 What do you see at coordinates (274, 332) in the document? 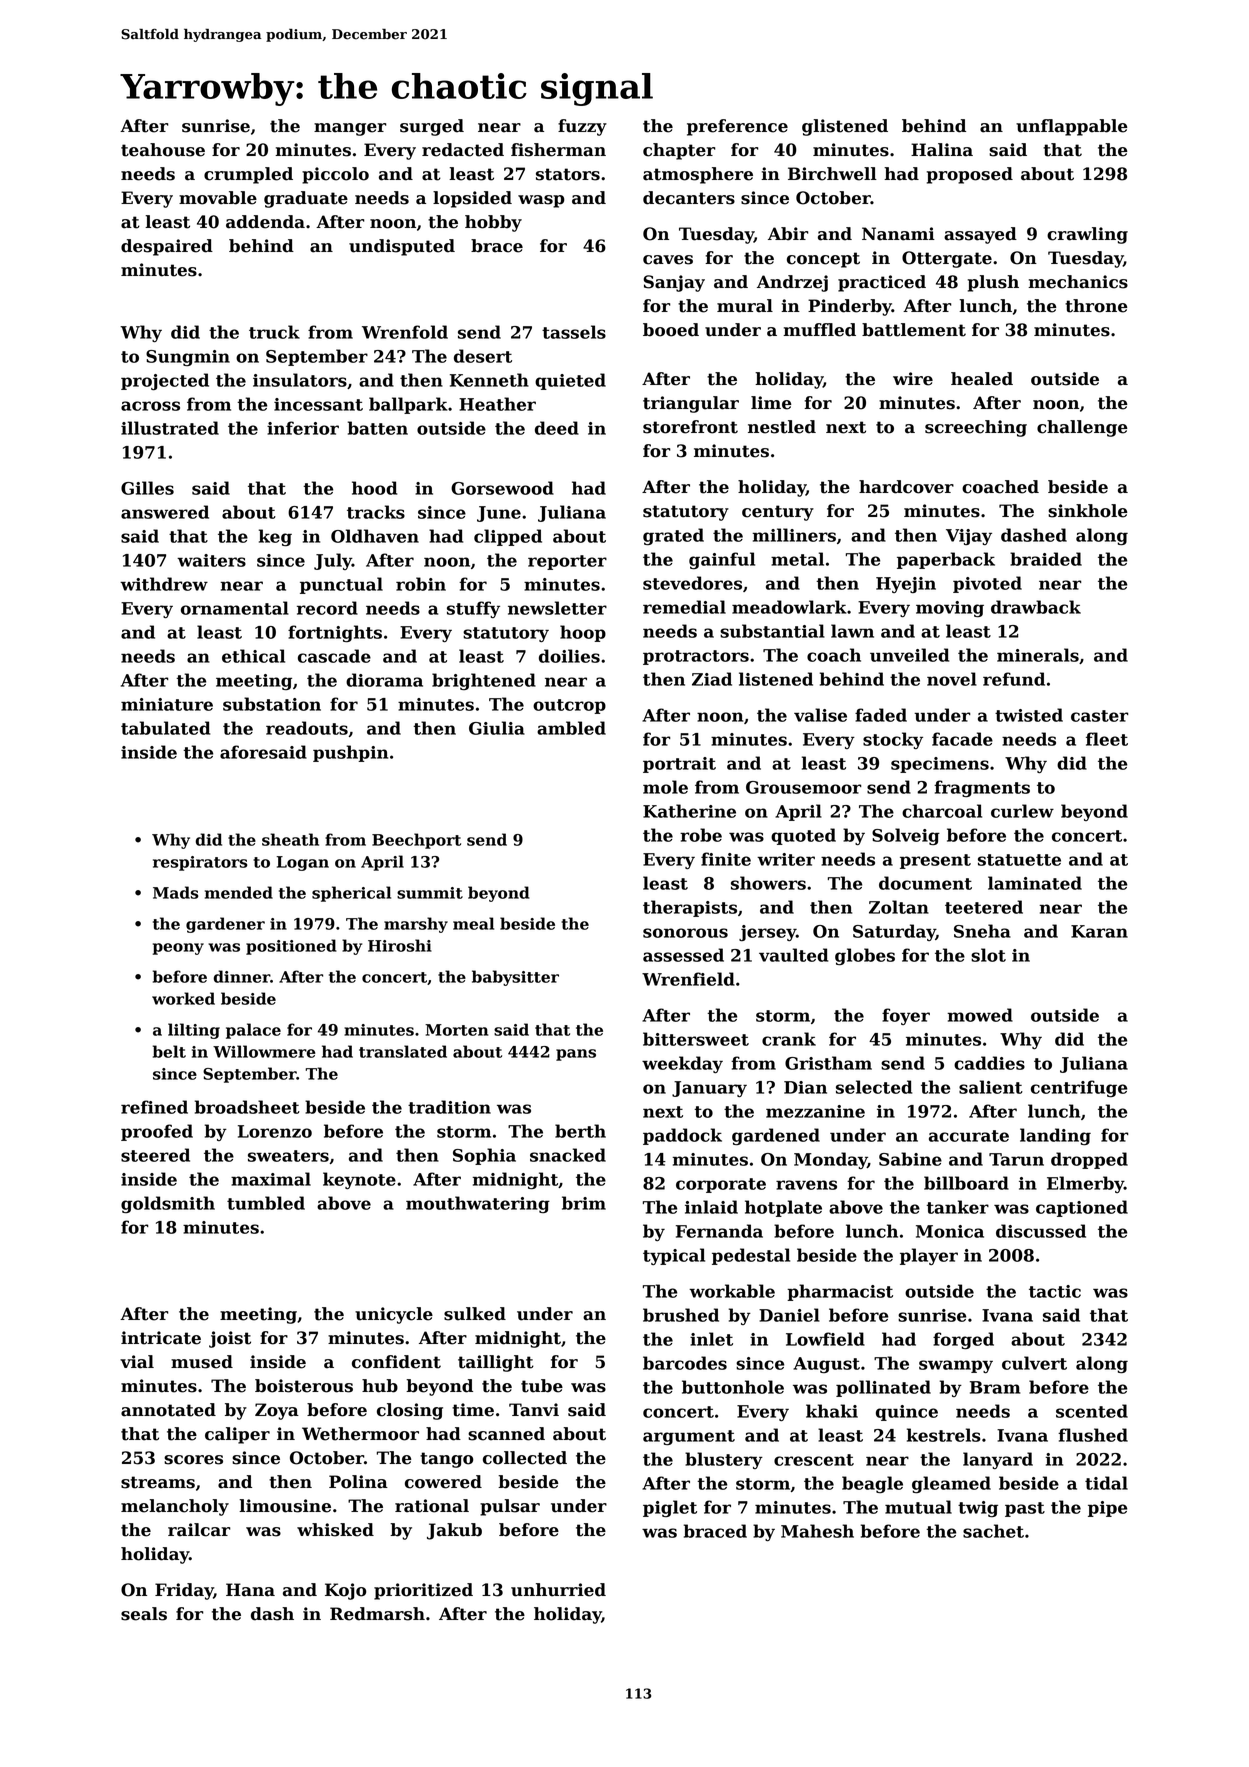
I see `truck` at bounding box center [274, 332].
